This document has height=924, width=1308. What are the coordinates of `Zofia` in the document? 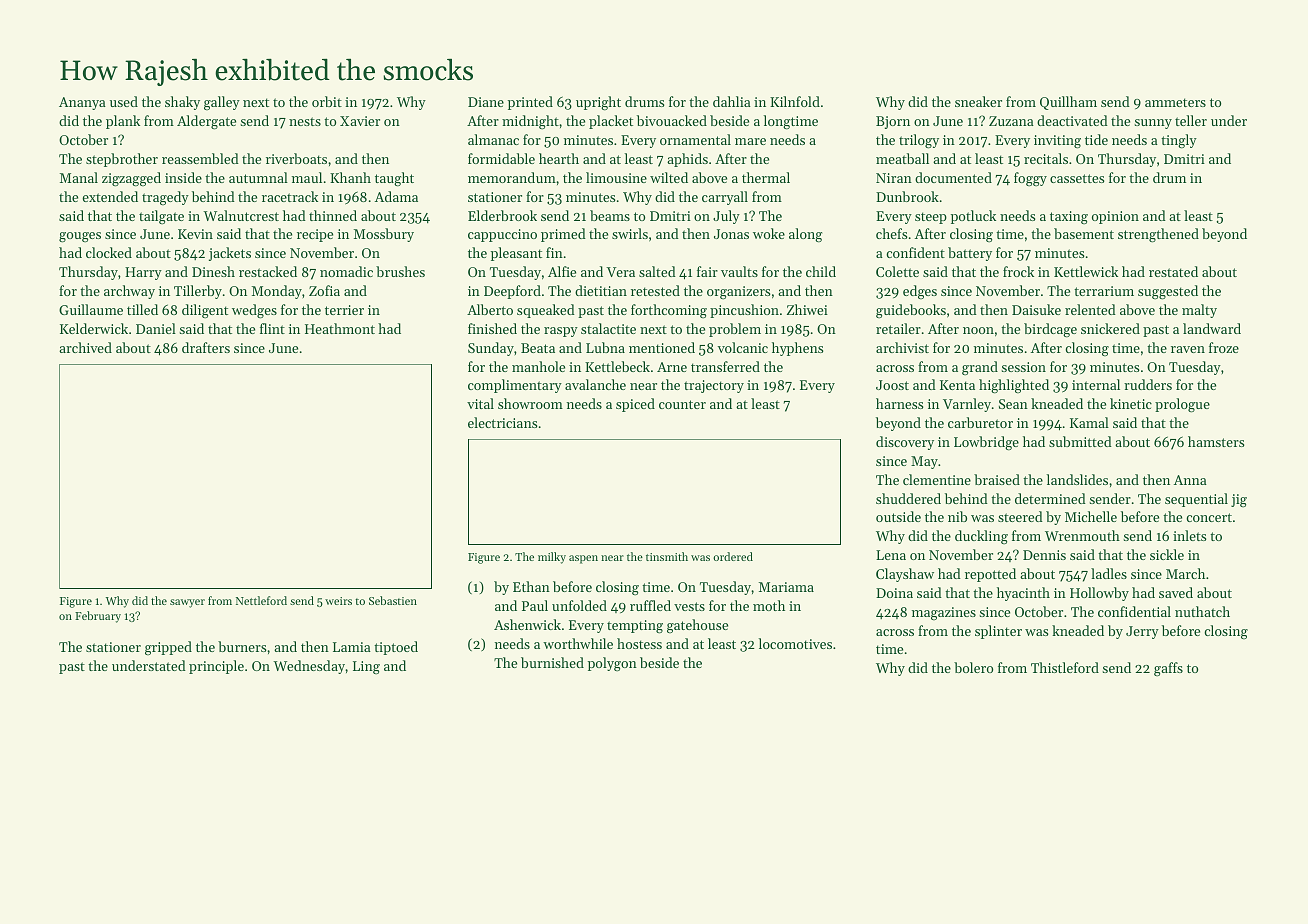 It's located at (324, 290).
